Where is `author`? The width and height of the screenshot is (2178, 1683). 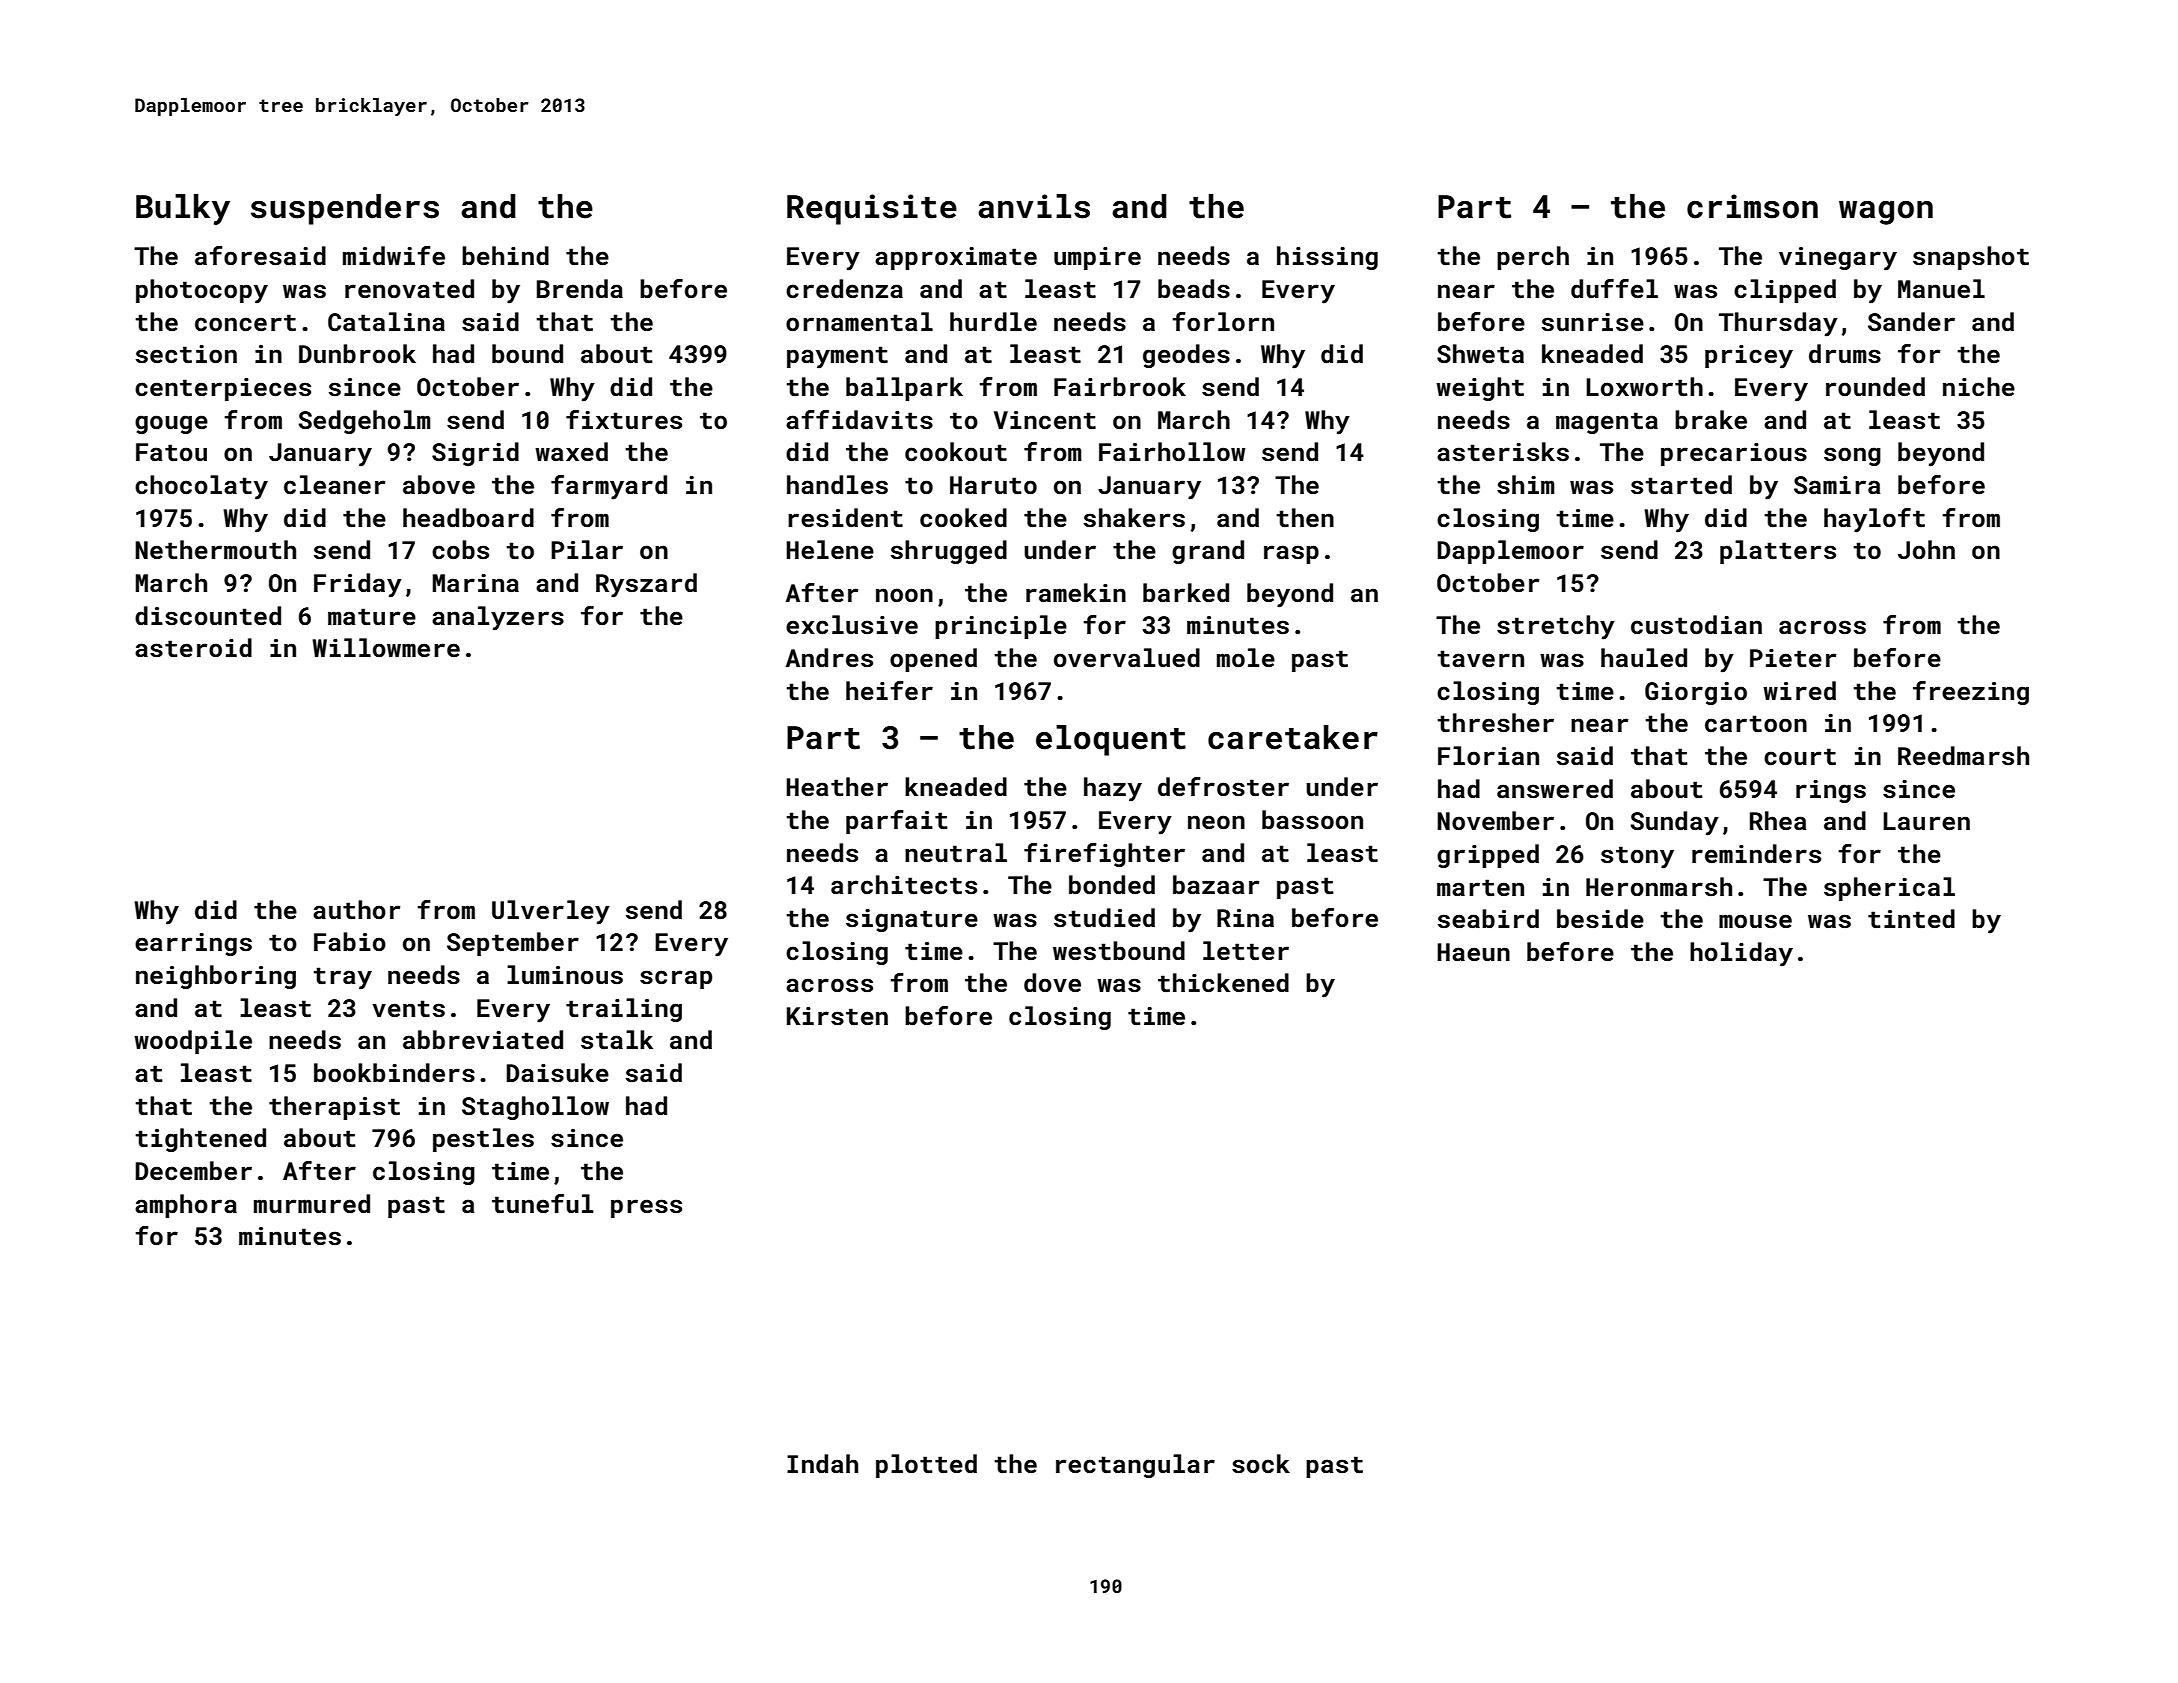
author is located at coordinates (356, 910).
